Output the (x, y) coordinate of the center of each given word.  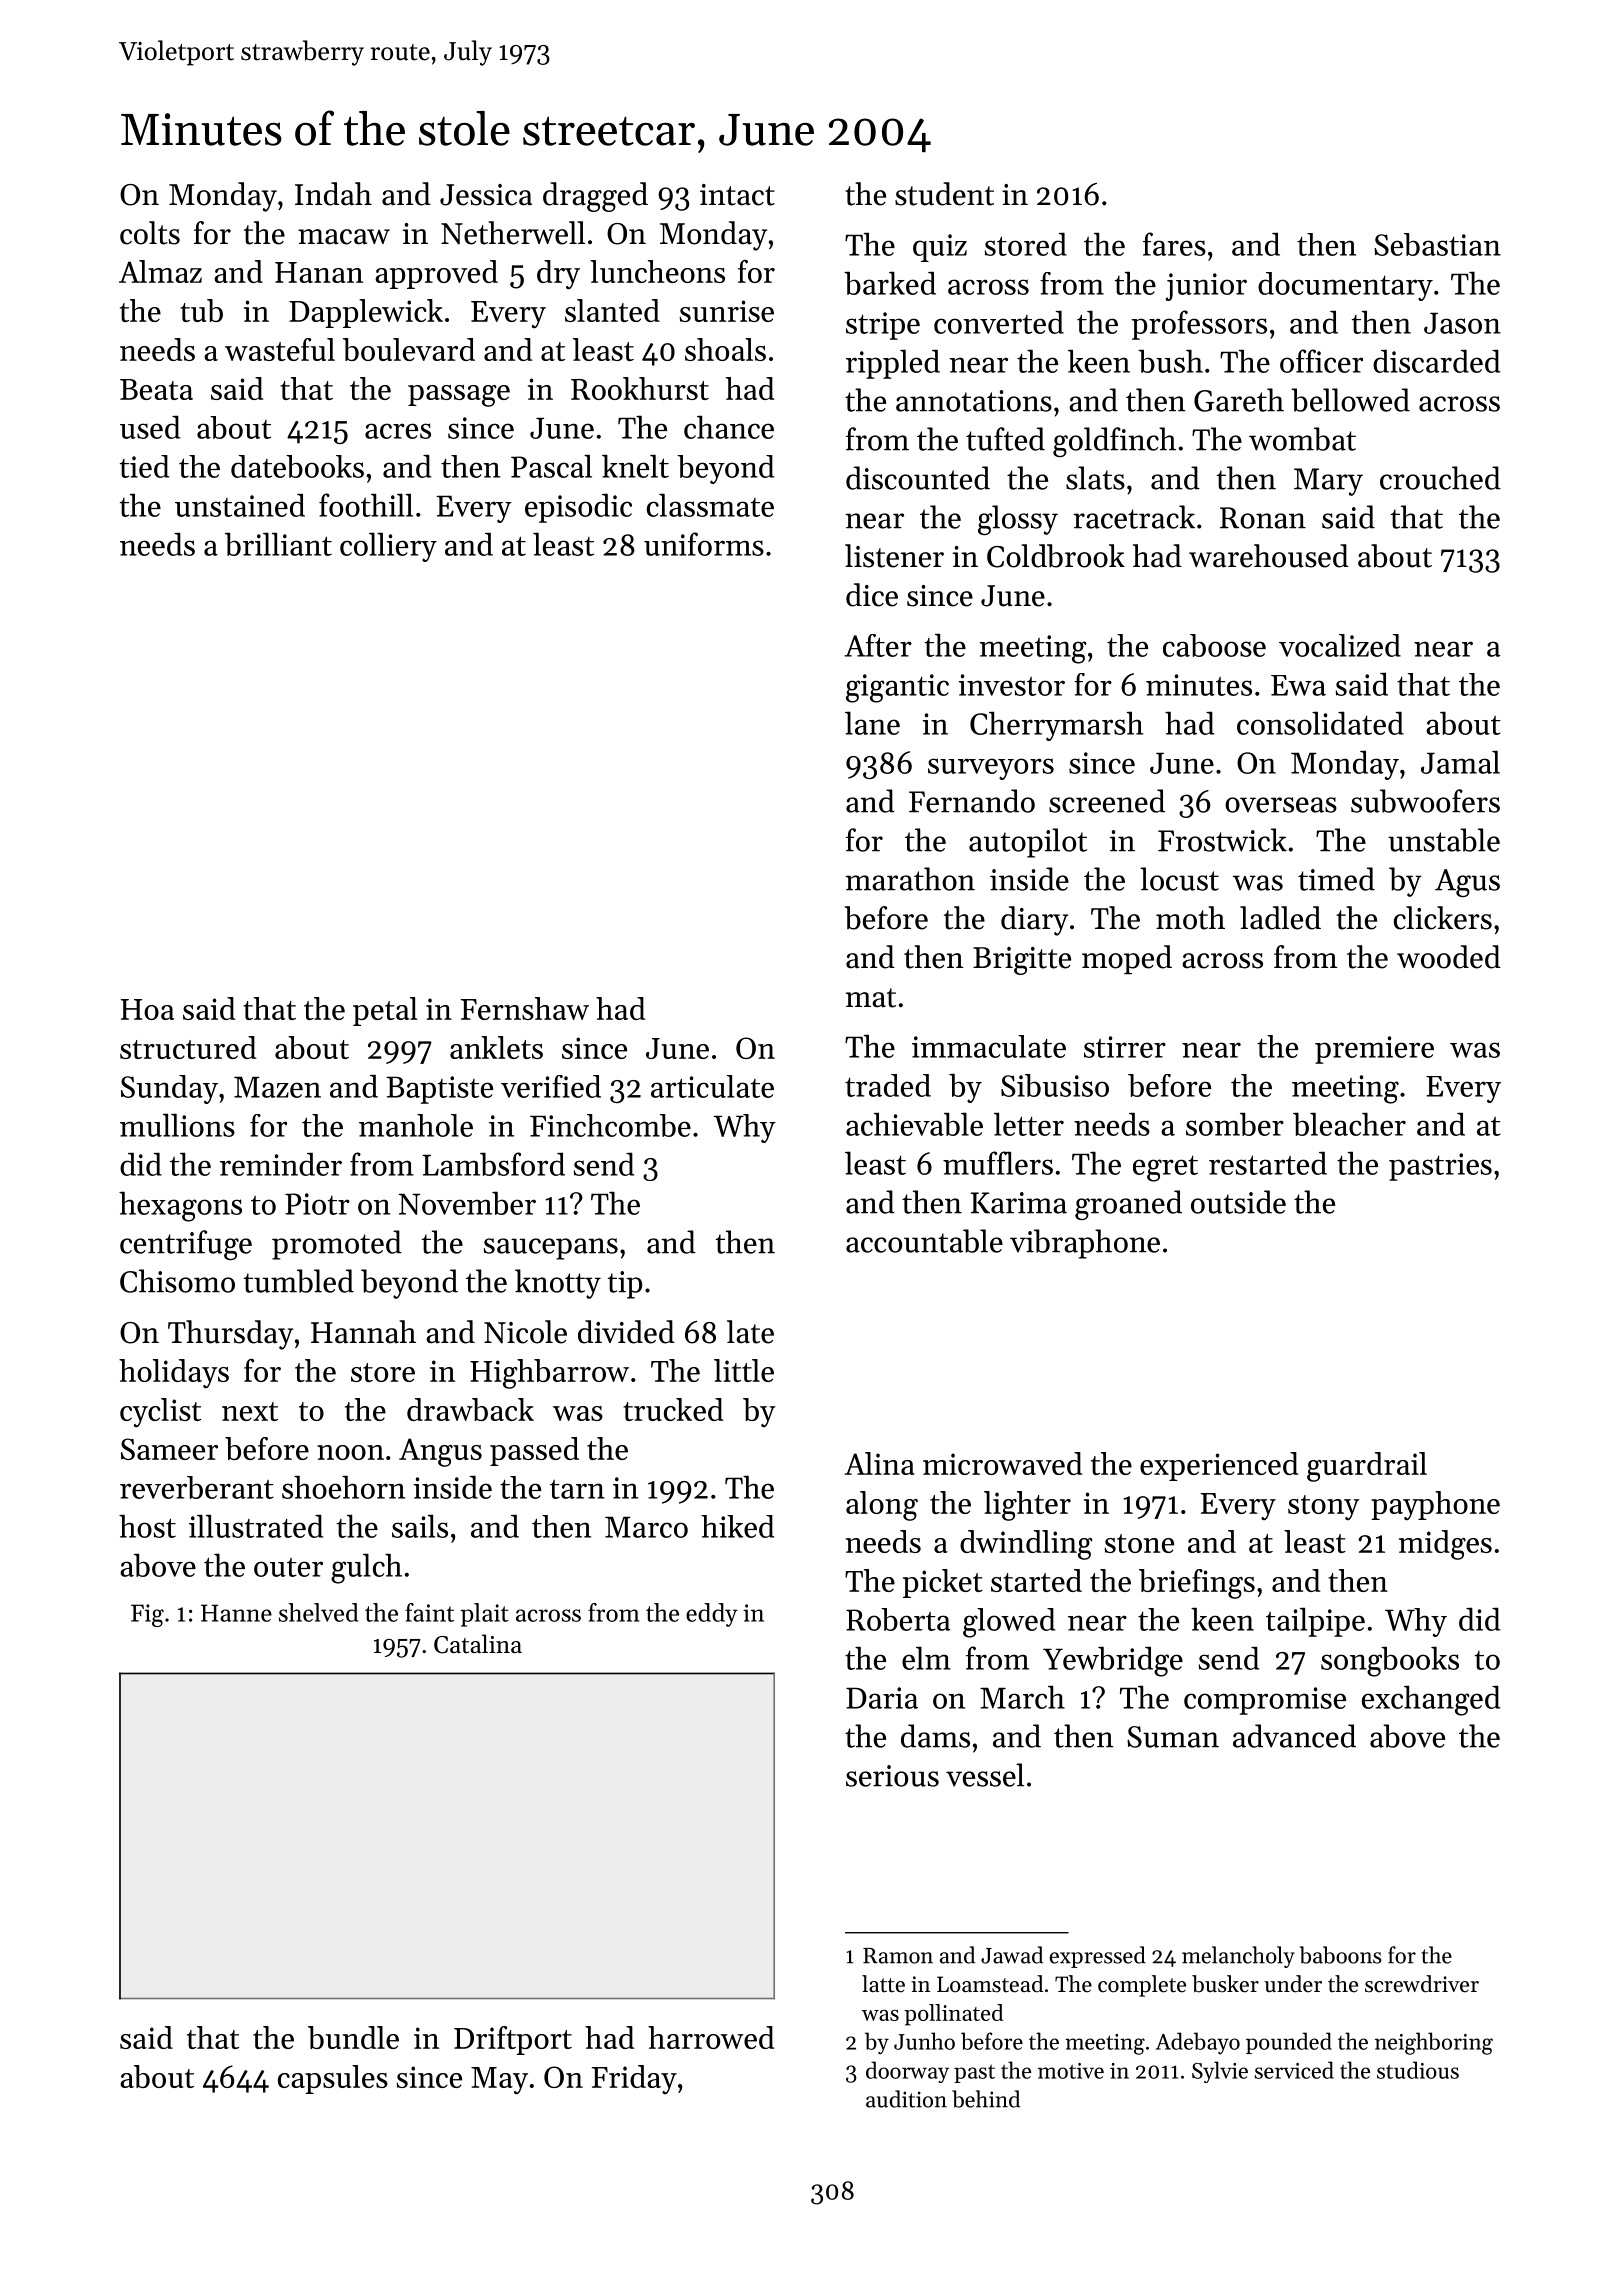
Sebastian (1437, 244)
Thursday (230, 1335)
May (499, 2081)
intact (737, 195)
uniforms (704, 544)
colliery (388, 547)
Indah (333, 194)
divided (626, 1332)
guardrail (1367, 1467)
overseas (1281, 805)
